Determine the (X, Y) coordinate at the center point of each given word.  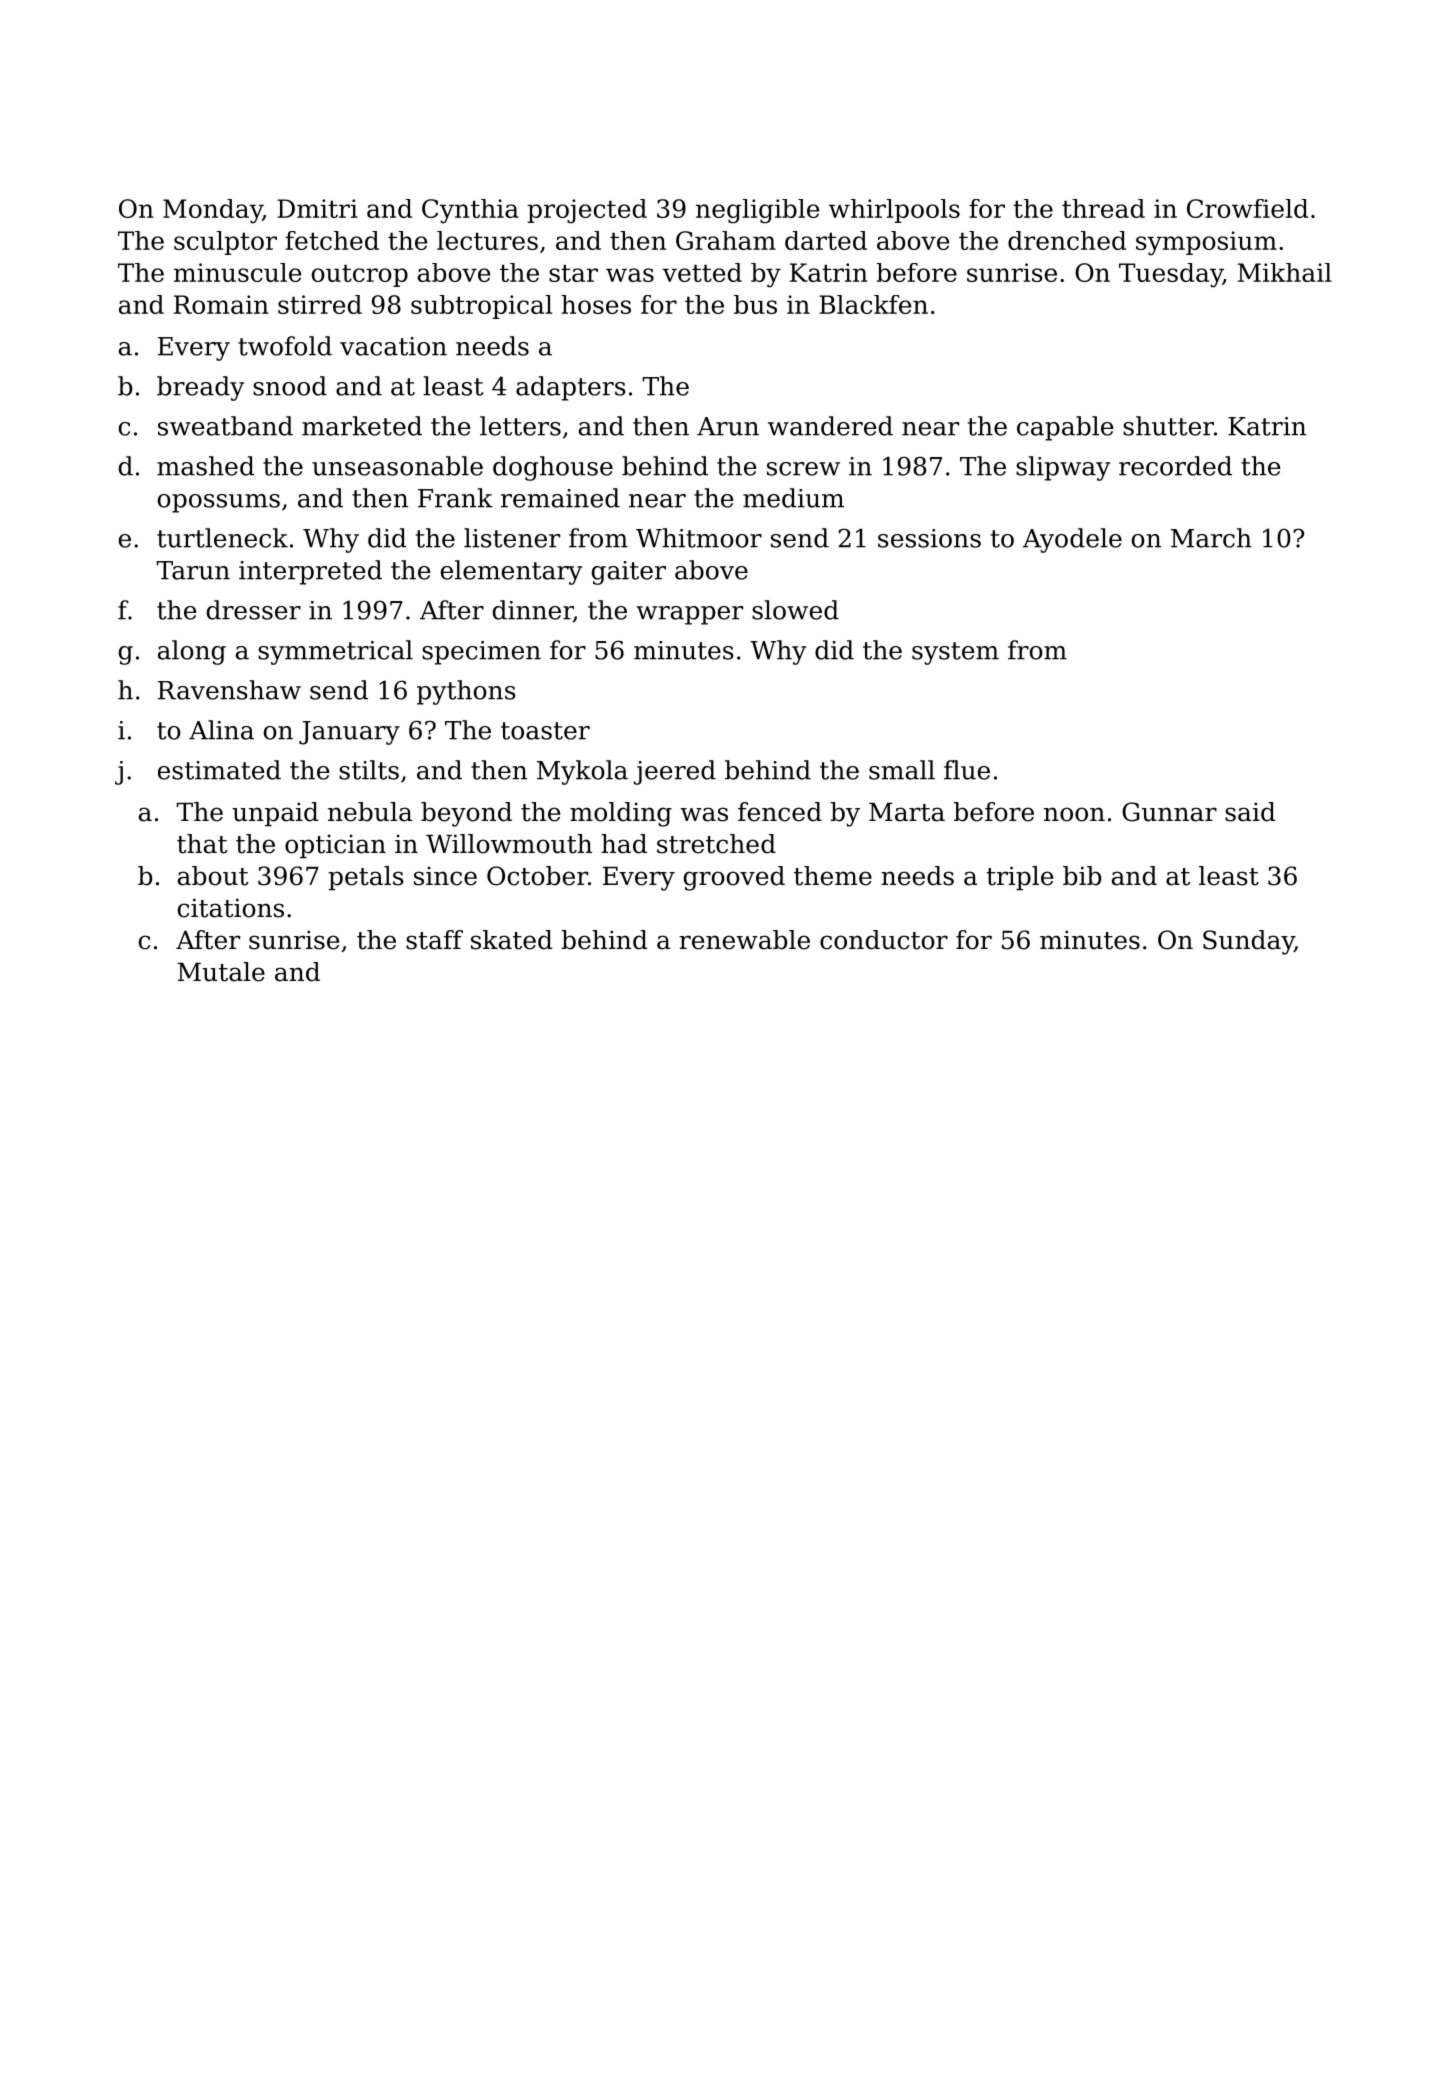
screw (803, 469)
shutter (1168, 426)
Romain (221, 304)
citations (231, 908)
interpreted (310, 572)
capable (1065, 428)
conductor (884, 940)
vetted (702, 272)
